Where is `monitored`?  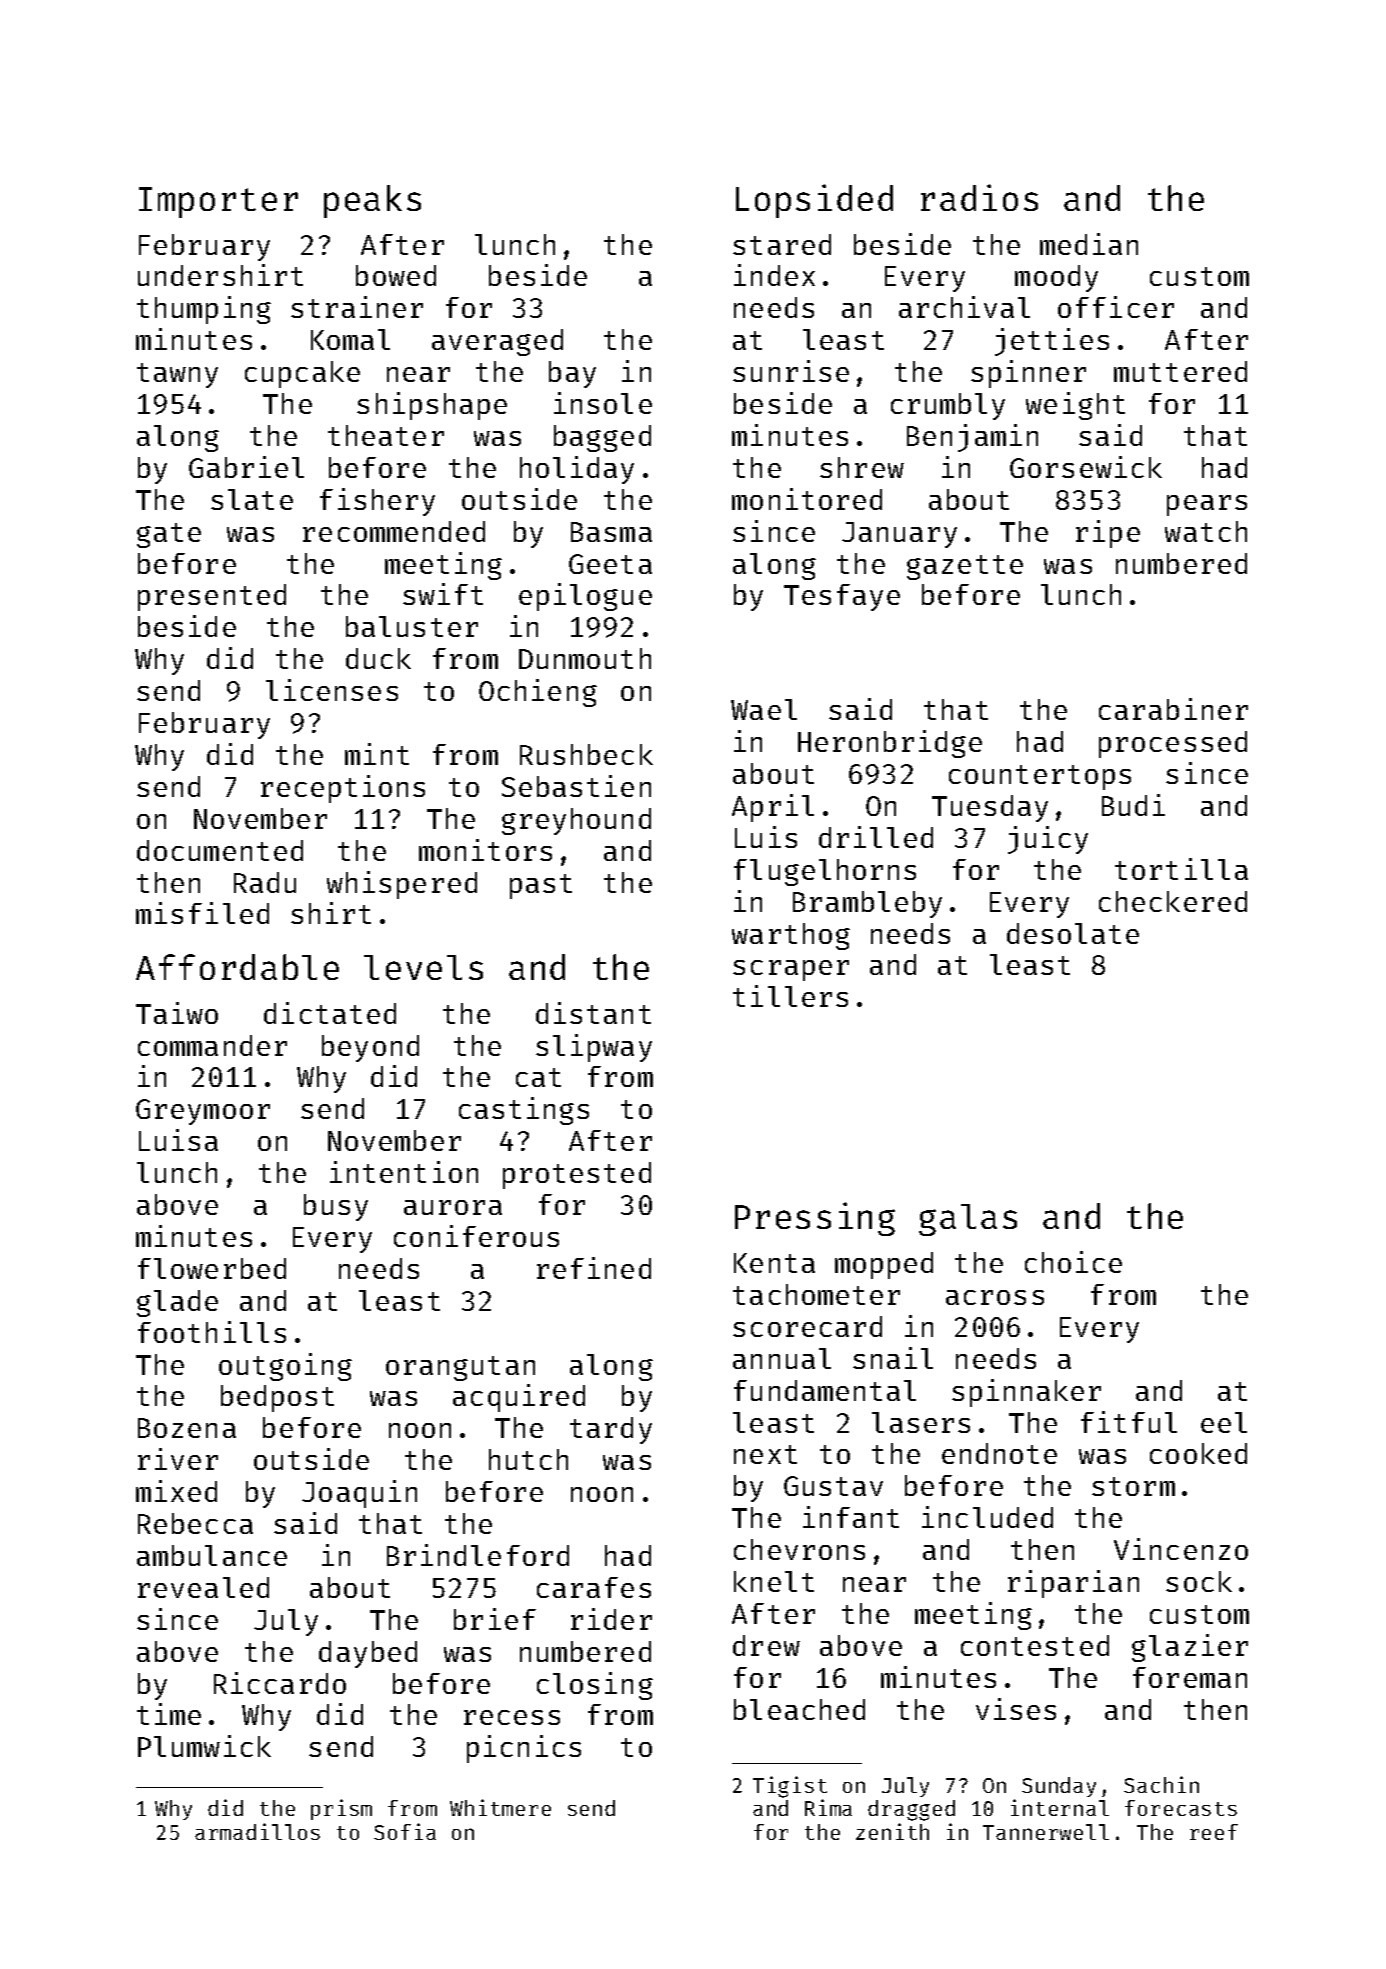
monitored is located at coordinates (807, 499).
